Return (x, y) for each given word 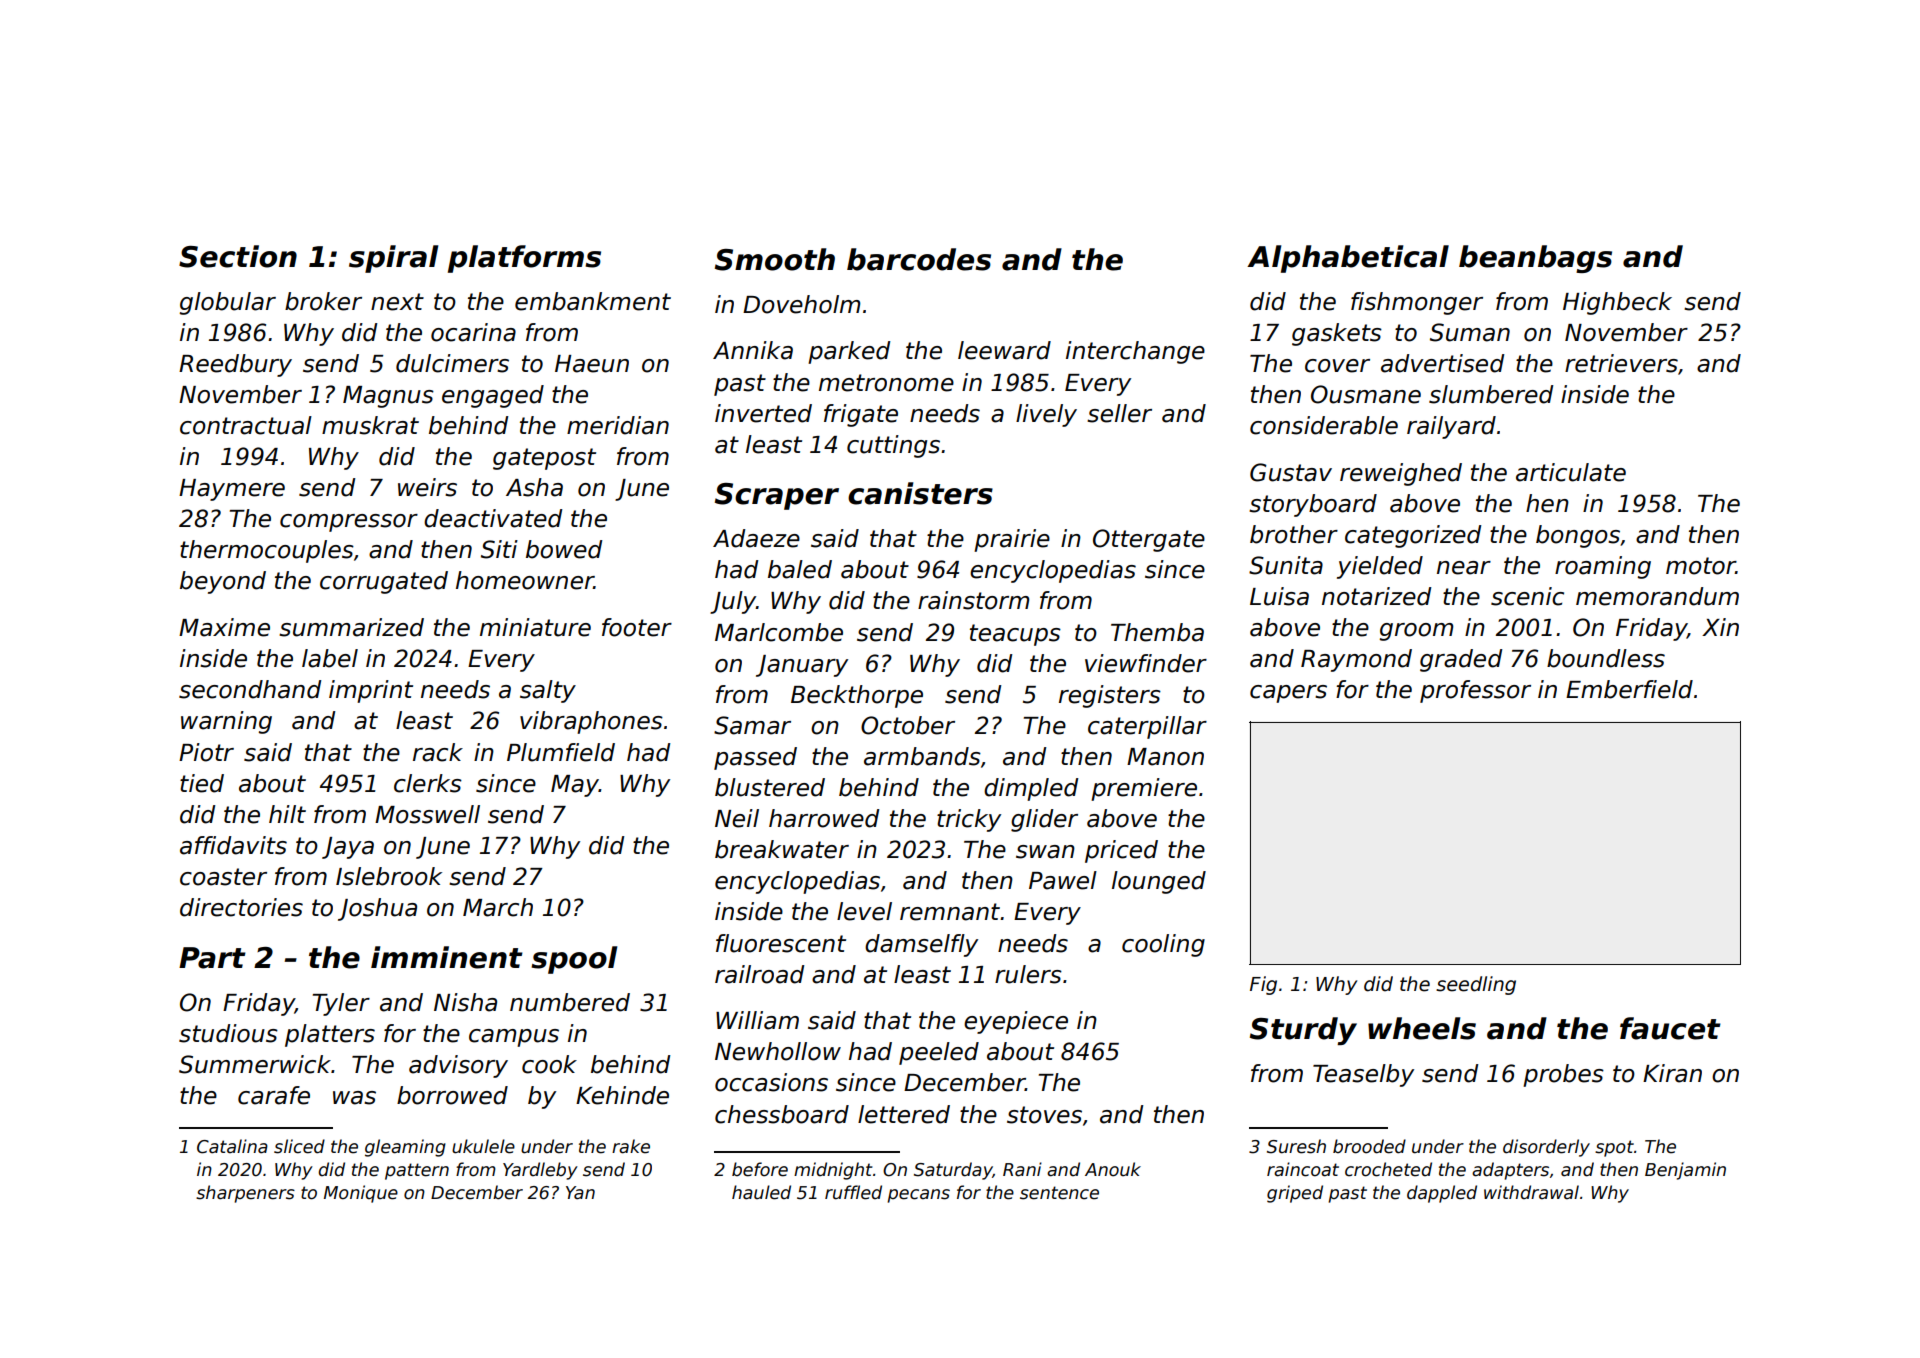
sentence (1059, 1193)
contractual (246, 425)
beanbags (1535, 259)
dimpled (1031, 789)
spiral (393, 259)
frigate (861, 415)
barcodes (919, 259)
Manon (1165, 757)
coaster (223, 877)
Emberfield (1629, 689)
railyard (1451, 427)
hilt (287, 814)
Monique (361, 1194)
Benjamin (1685, 1171)
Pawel (1063, 880)
